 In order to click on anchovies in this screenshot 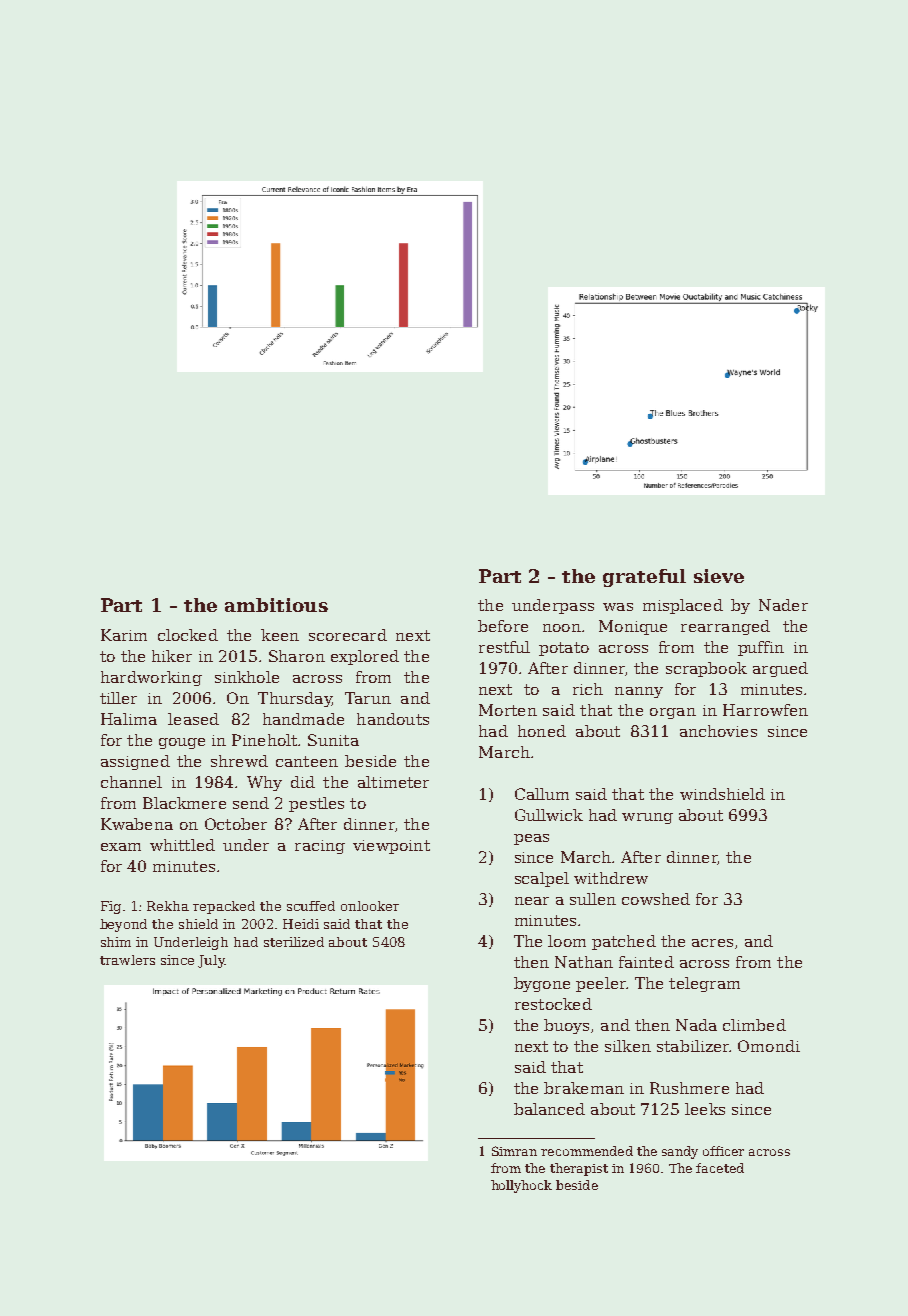, I will do `click(718, 731)`.
